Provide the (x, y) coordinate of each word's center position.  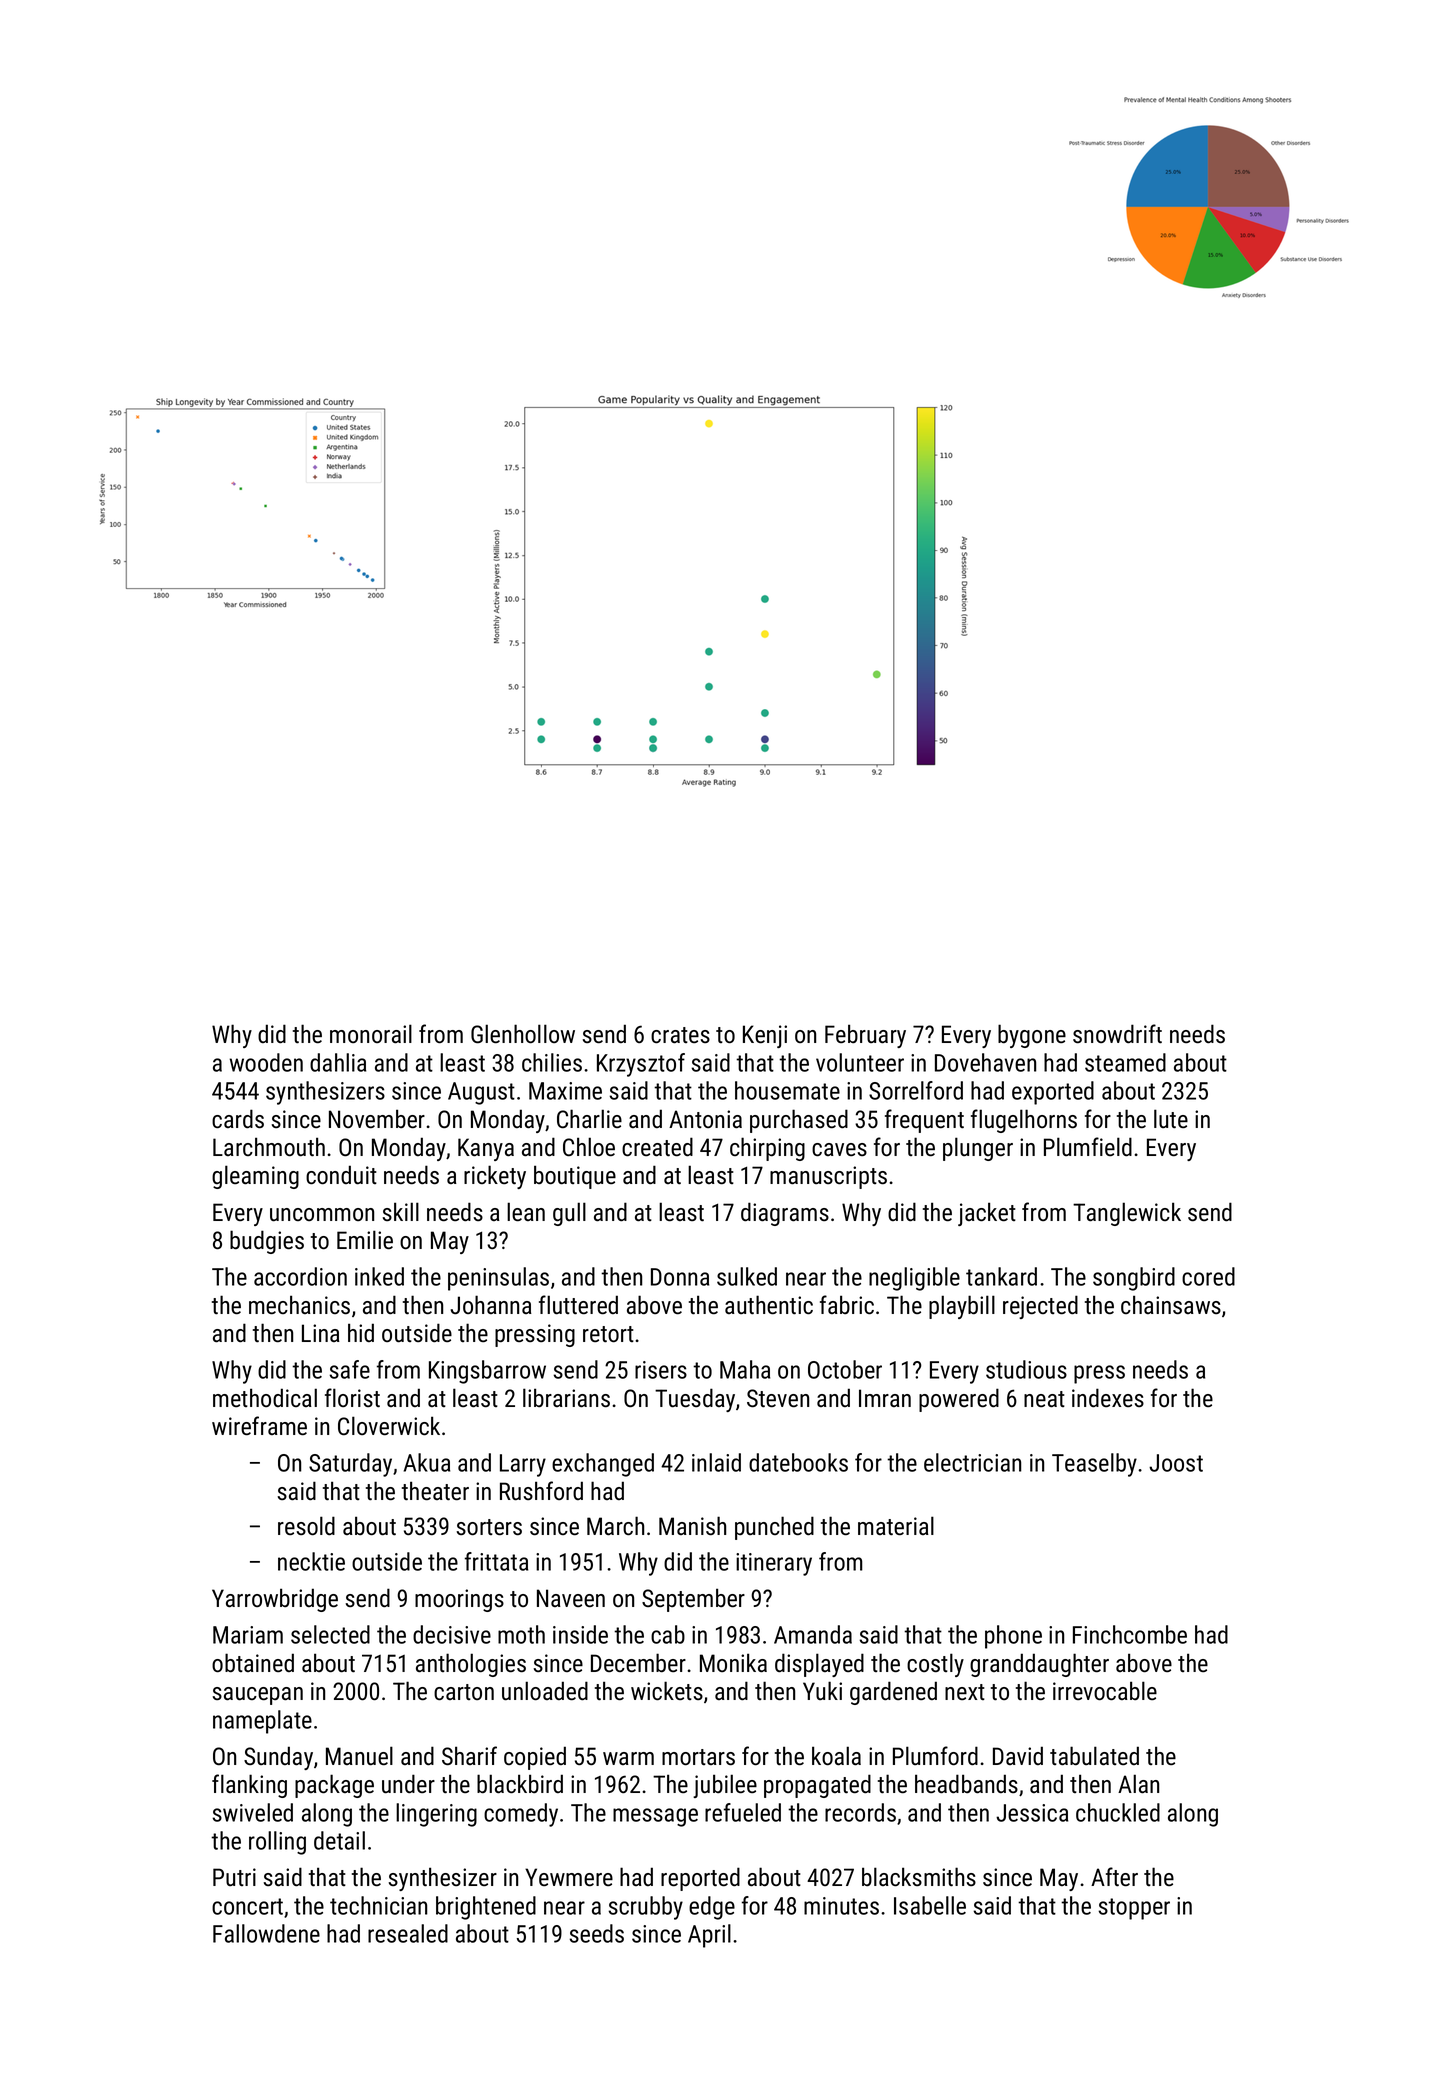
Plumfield (1088, 1147)
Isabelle (930, 1905)
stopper (1134, 1909)
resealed (408, 1933)
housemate (787, 1090)
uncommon (322, 1215)
